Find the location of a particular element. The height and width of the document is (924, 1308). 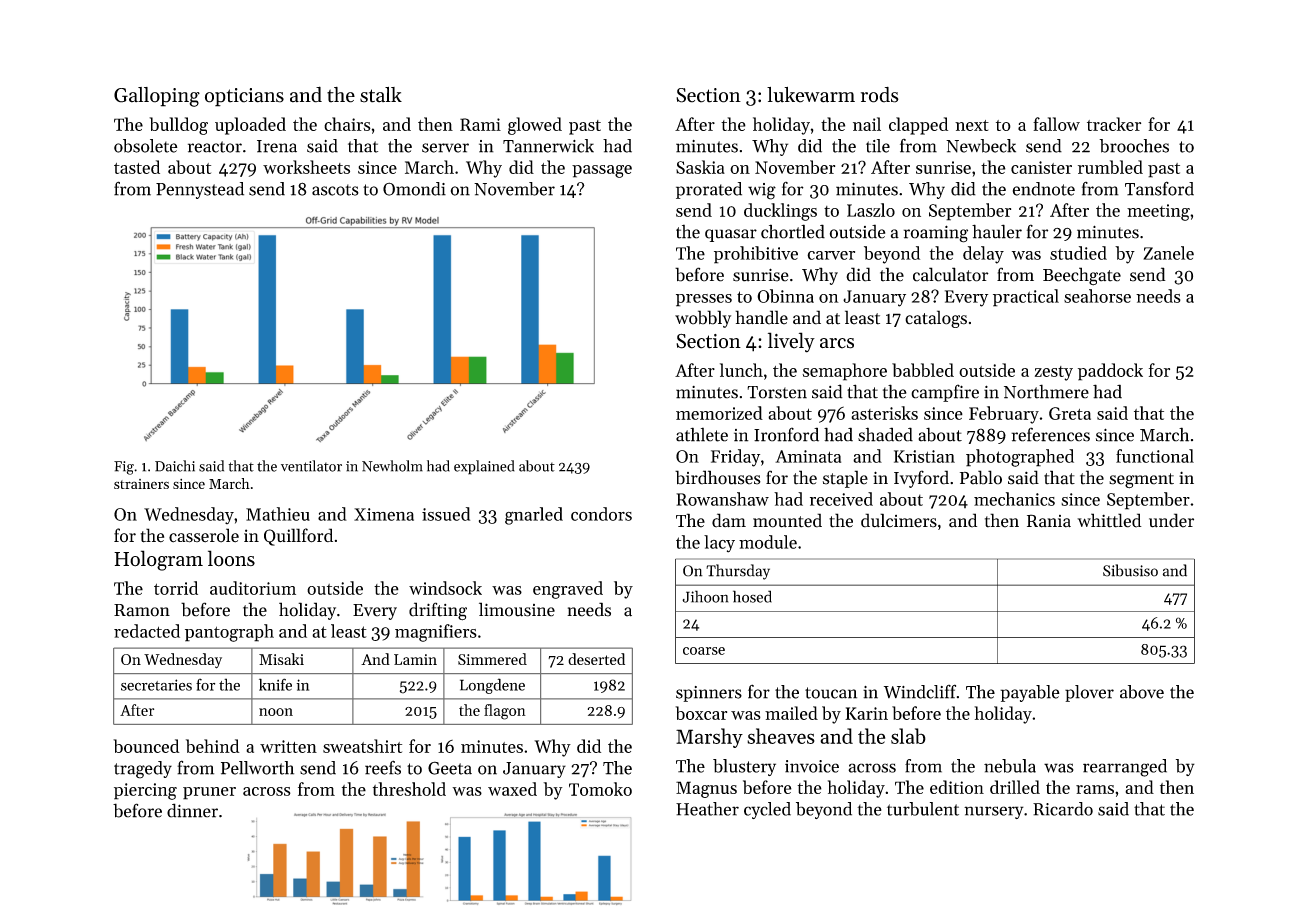

lively is located at coordinates (791, 342).
